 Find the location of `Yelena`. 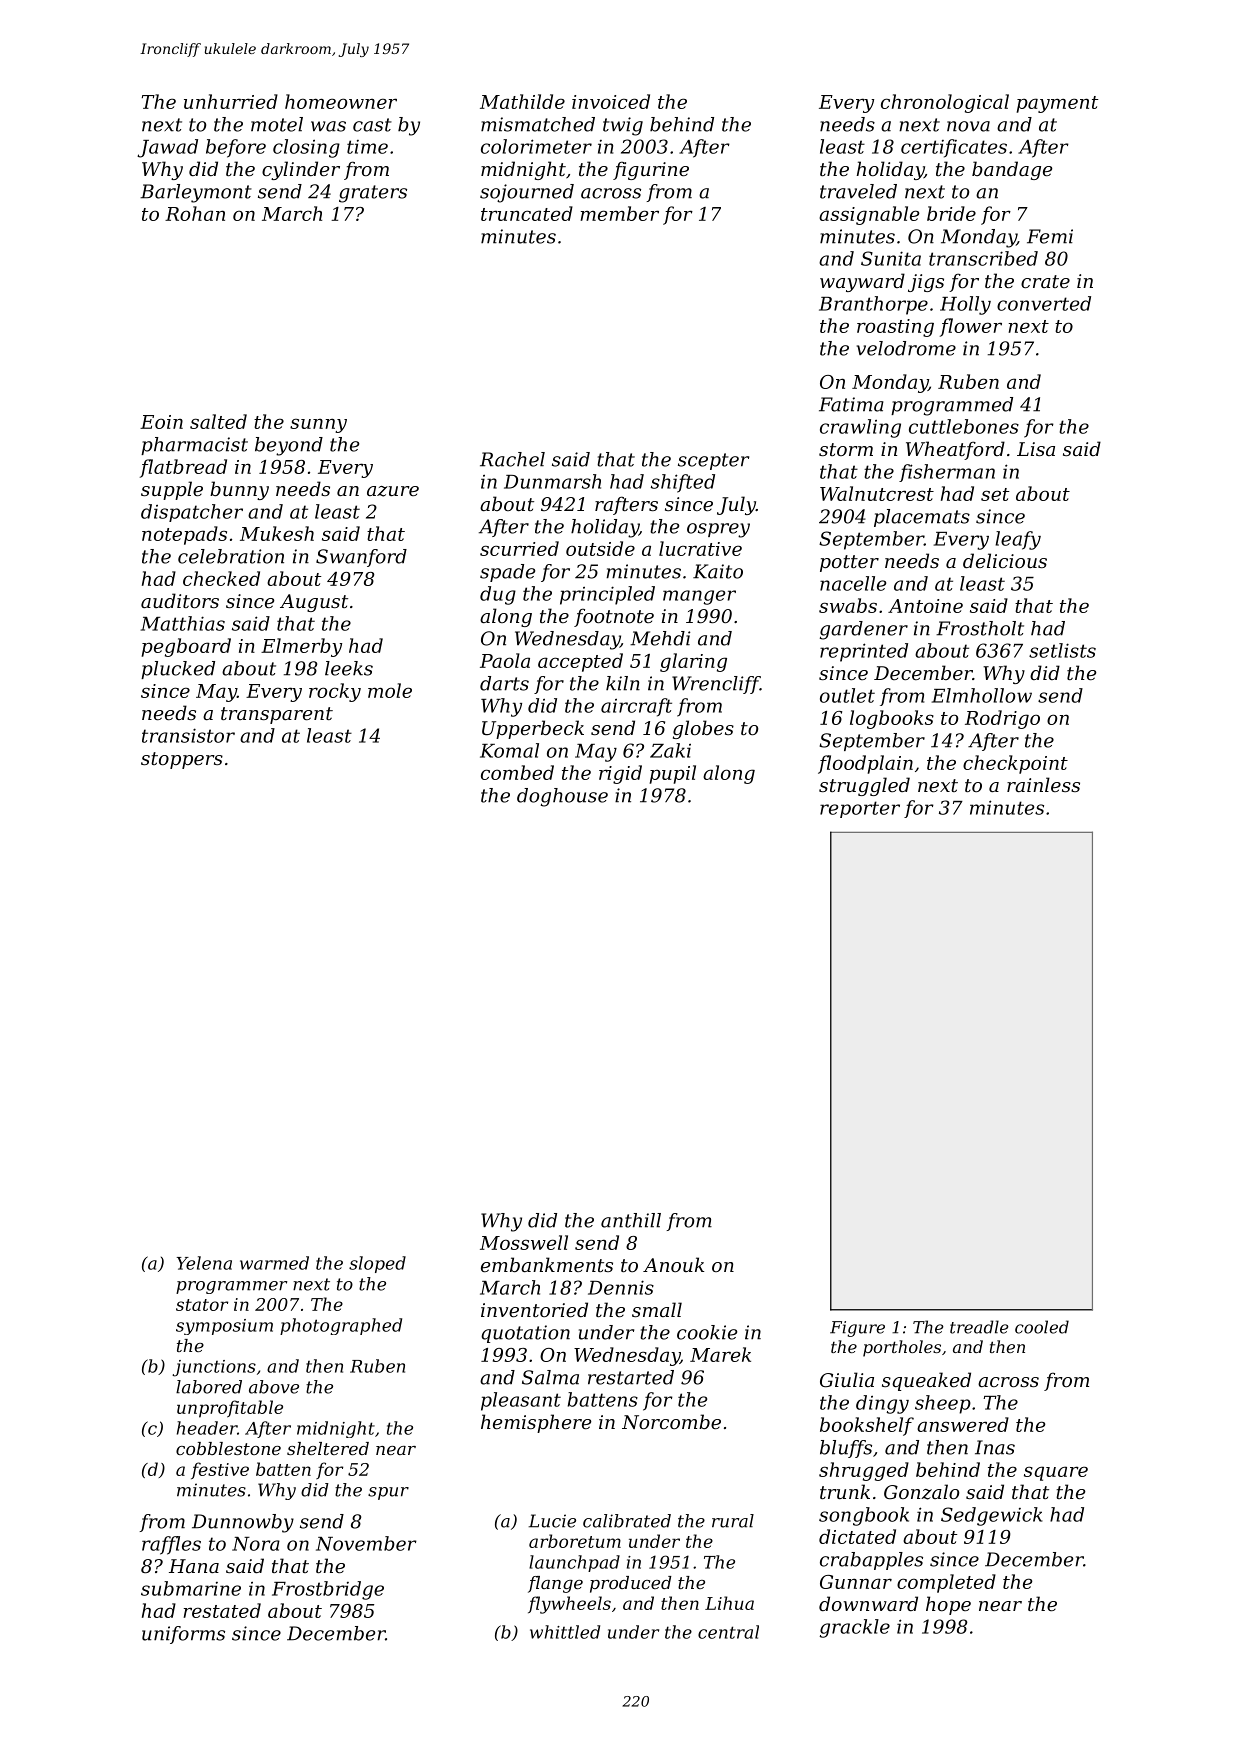

Yelena is located at coordinates (204, 1263).
